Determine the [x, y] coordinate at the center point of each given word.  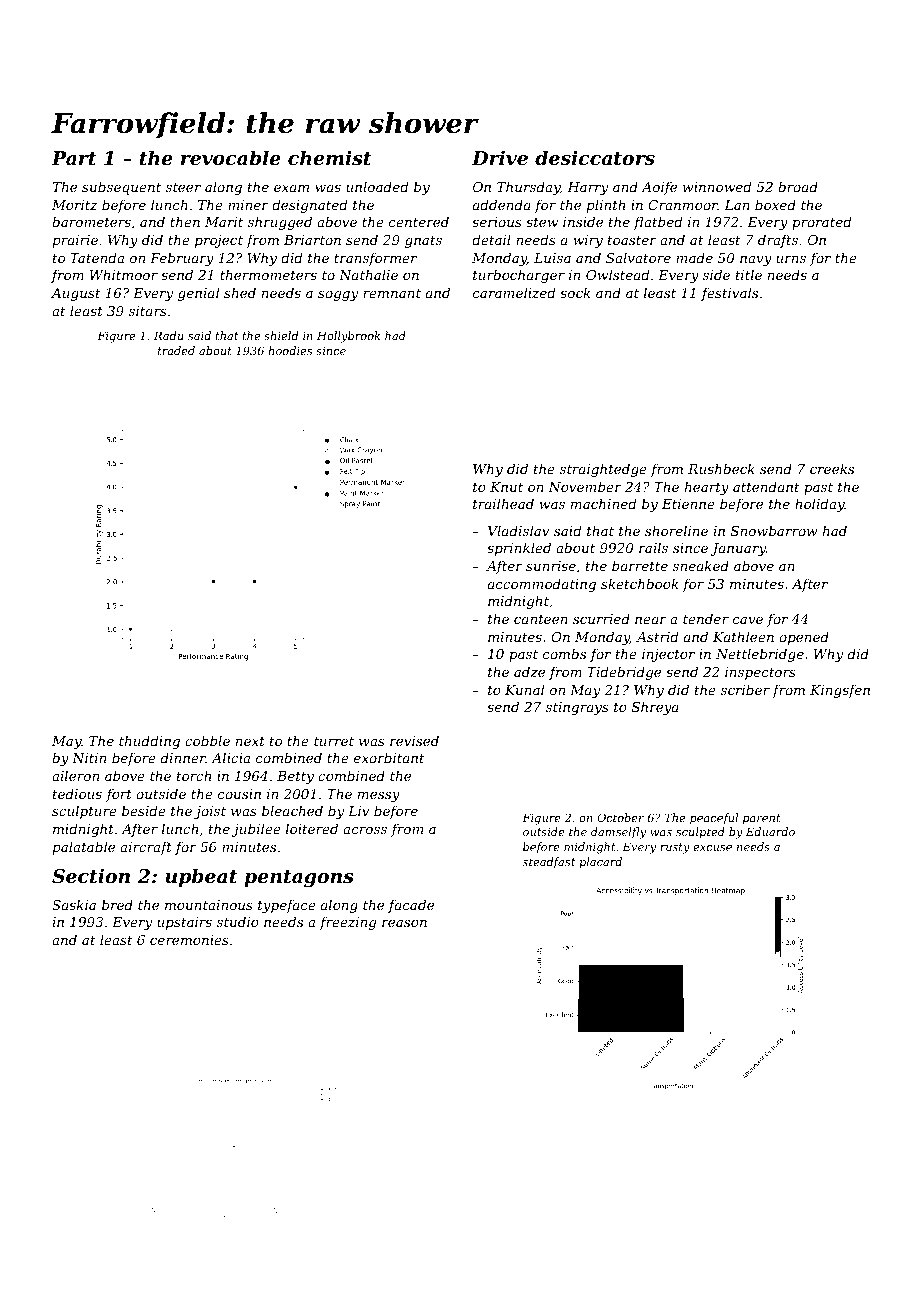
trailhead [503, 503]
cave [748, 620]
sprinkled [519, 549]
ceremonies [189, 940]
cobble [207, 740]
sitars [148, 311]
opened [804, 638]
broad [798, 186]
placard [600, 862]
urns [791, 259]
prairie [75, 241]
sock [575, 292]
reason [404, 923]
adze [529, 672]
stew [542, 222]
